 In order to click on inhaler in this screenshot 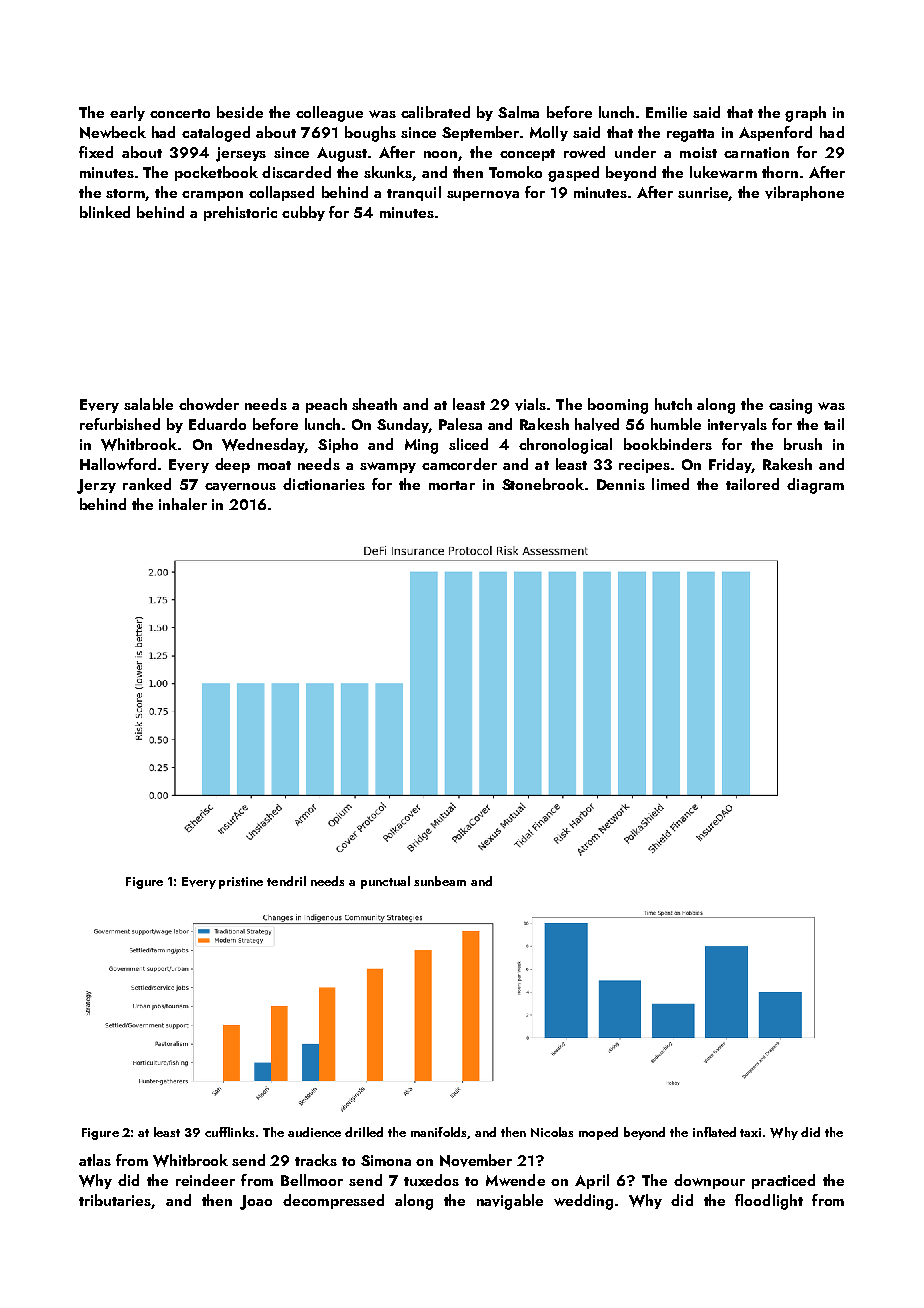, I will do `click(183, 504)`.
